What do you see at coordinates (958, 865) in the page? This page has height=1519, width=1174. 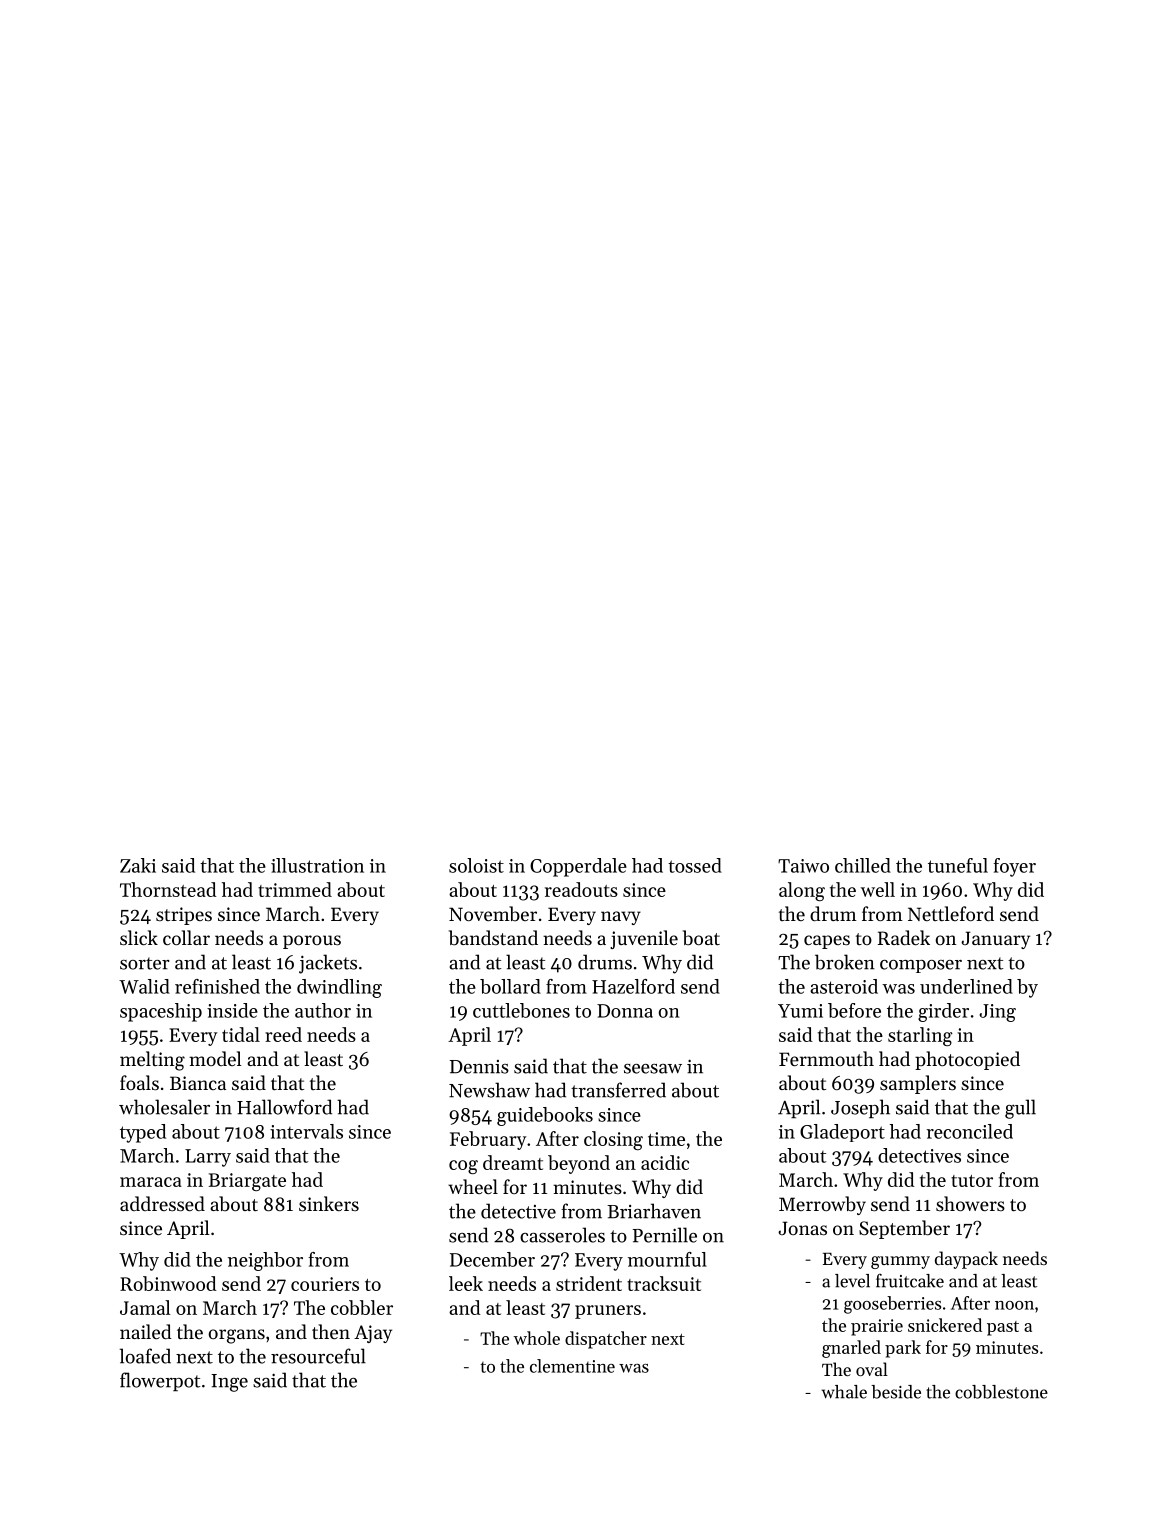 I see `tuneful` at bounding box center [958, 865].
